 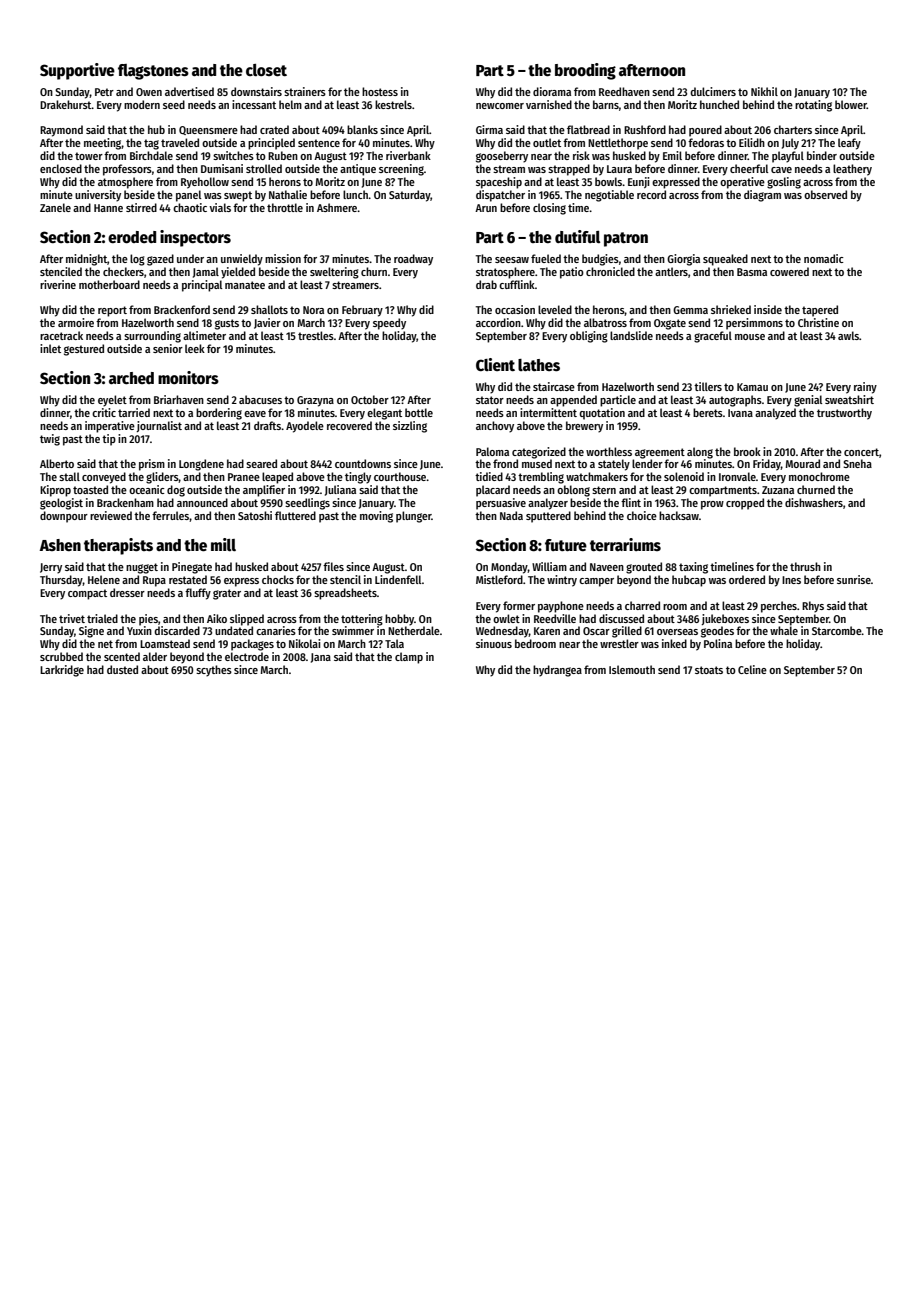 I want to click on Netherdale, so click(x=414, y=630).
